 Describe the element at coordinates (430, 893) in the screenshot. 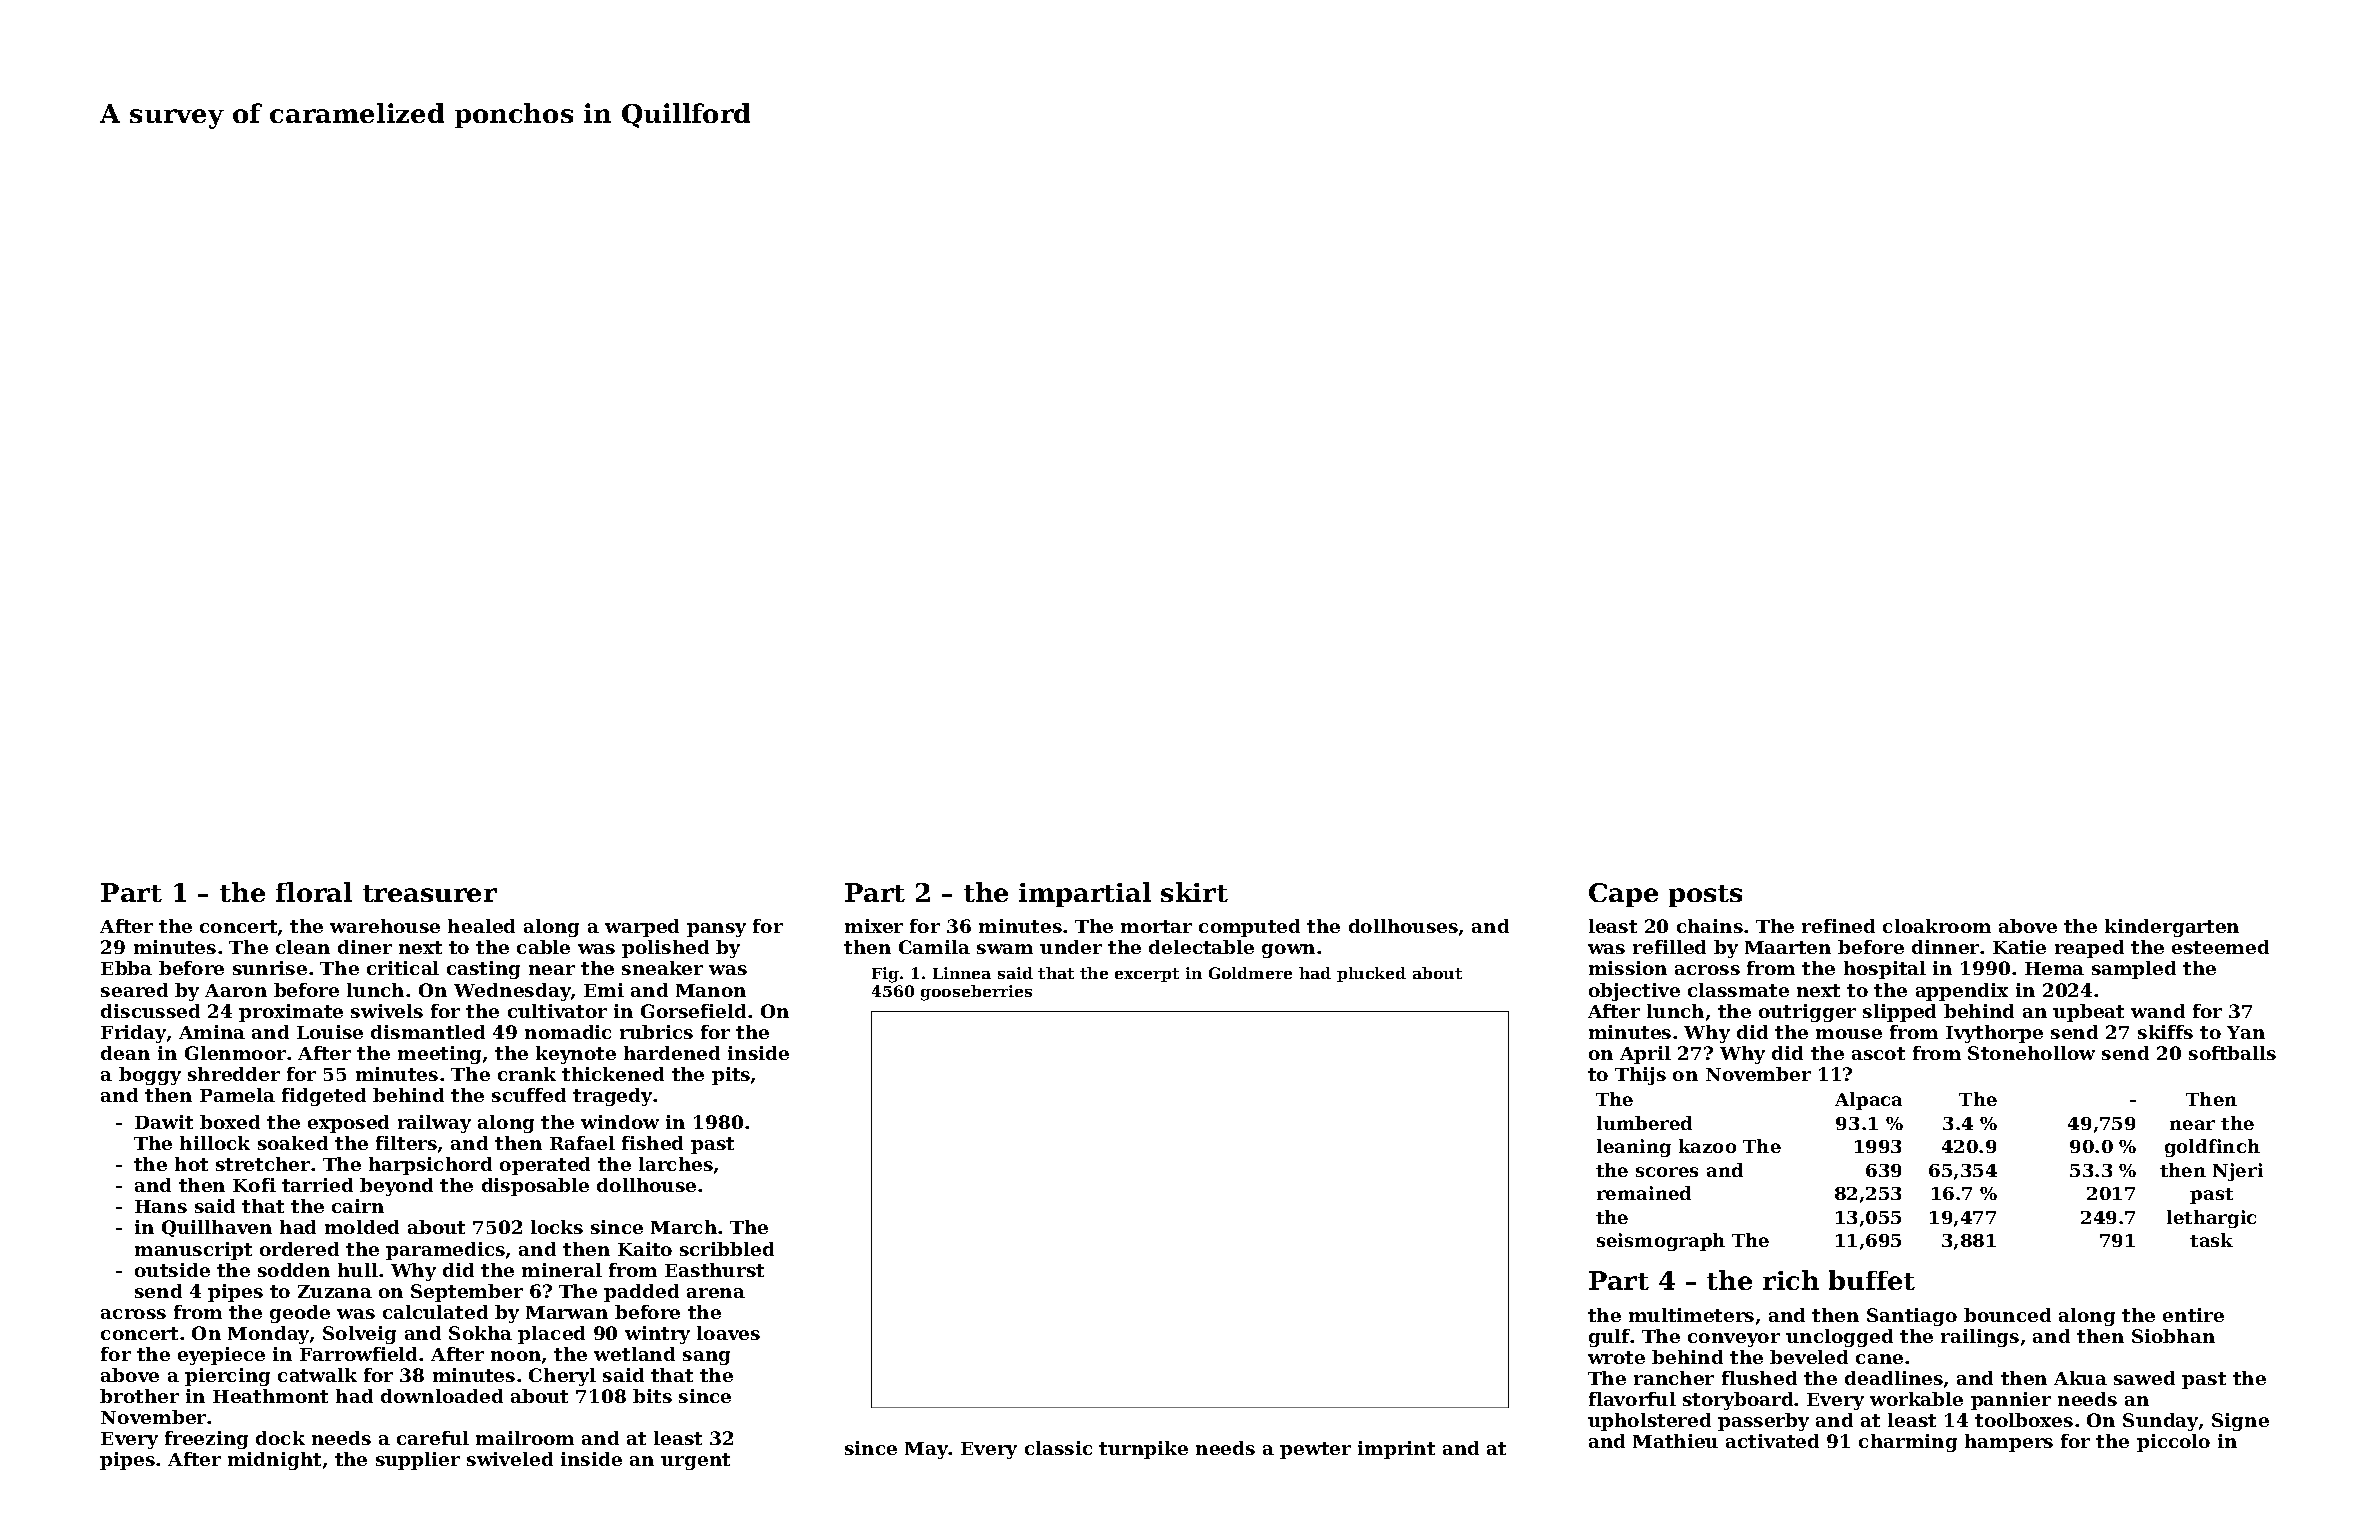

I see `treasurer` at that location.
